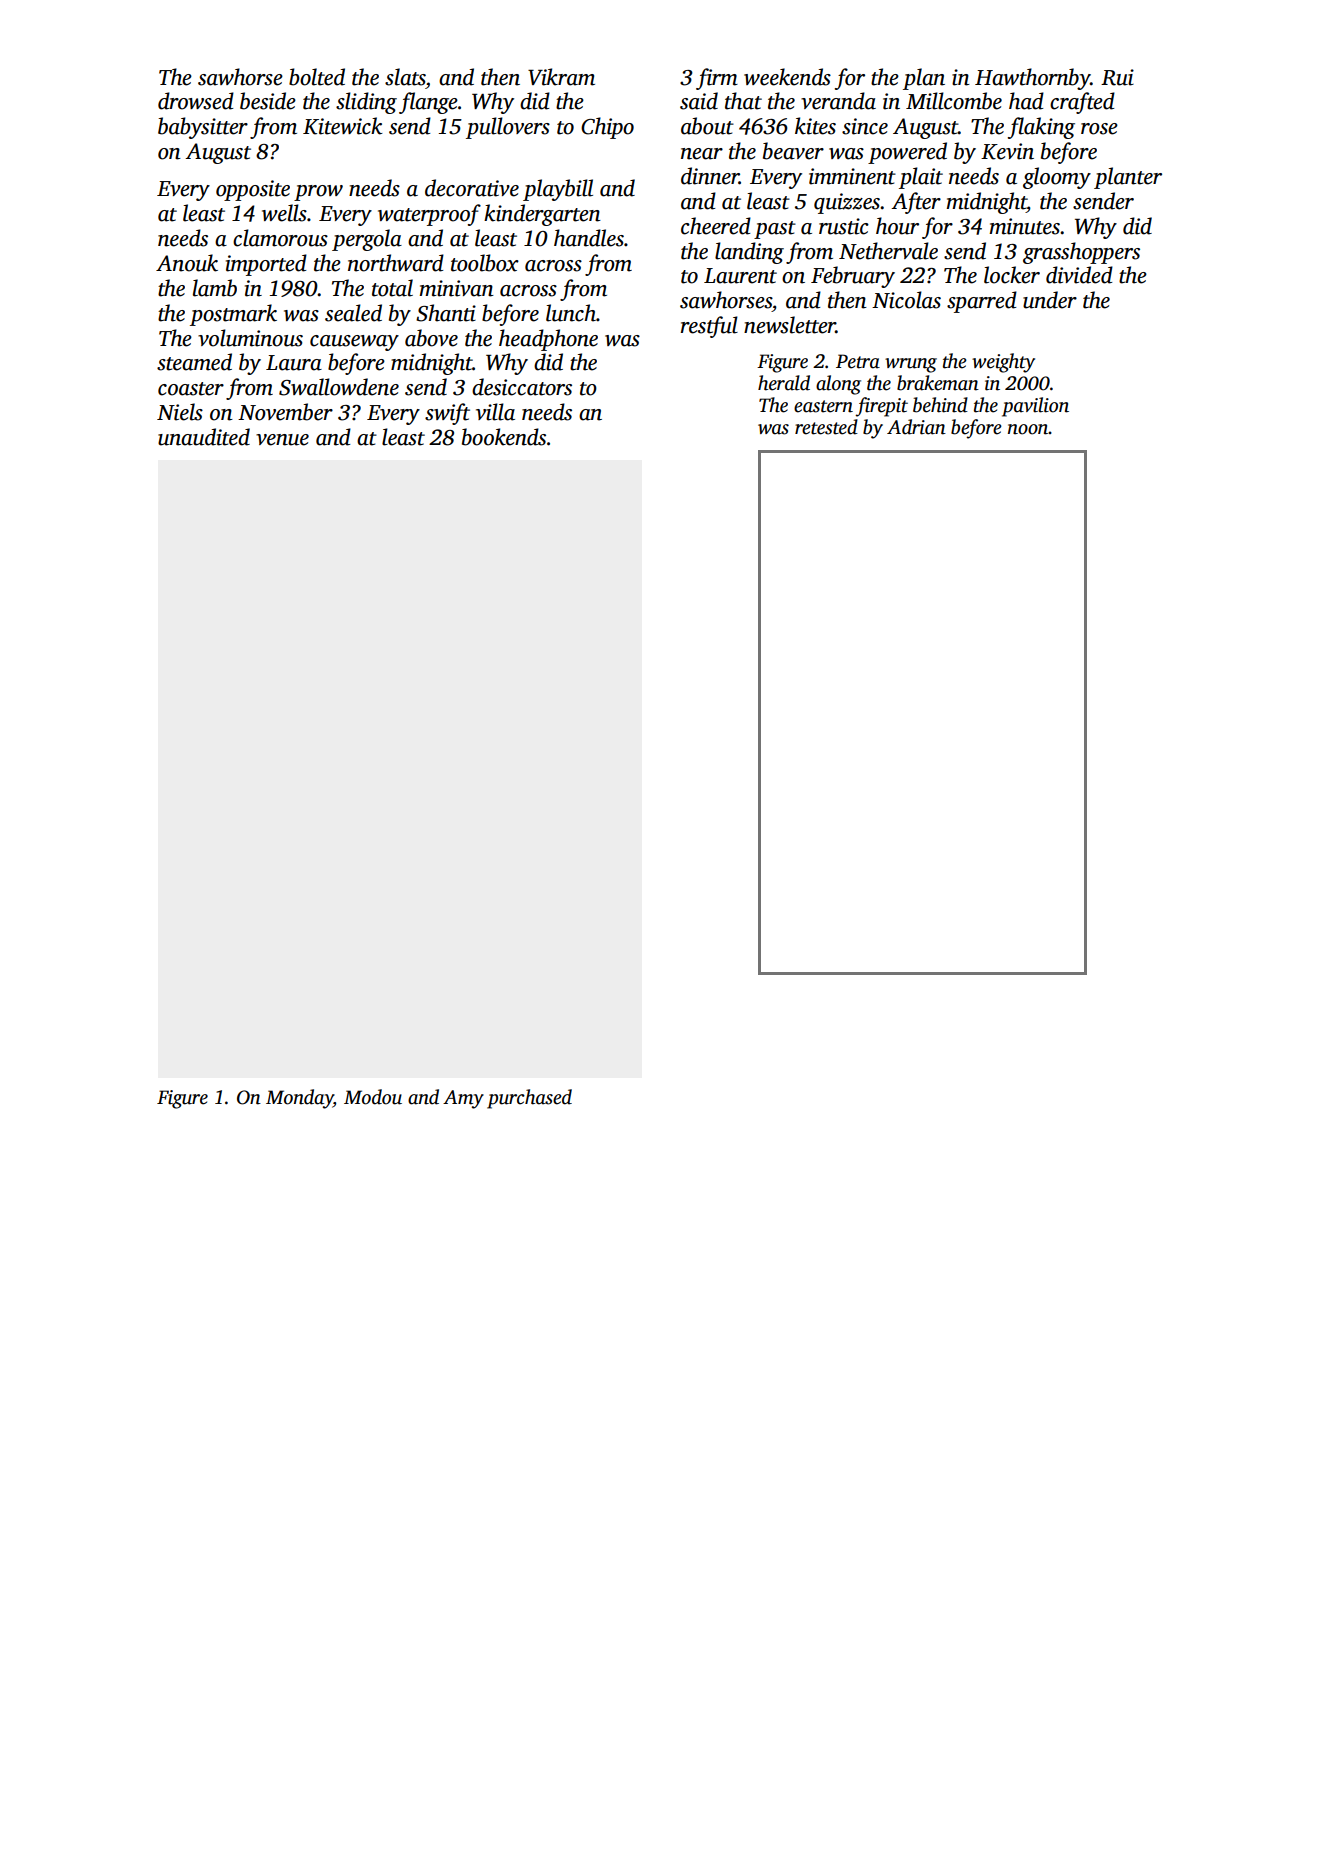 The width and height of the screenshot is (1322, 1869). I want to click on noon, so click(1028, 429).
